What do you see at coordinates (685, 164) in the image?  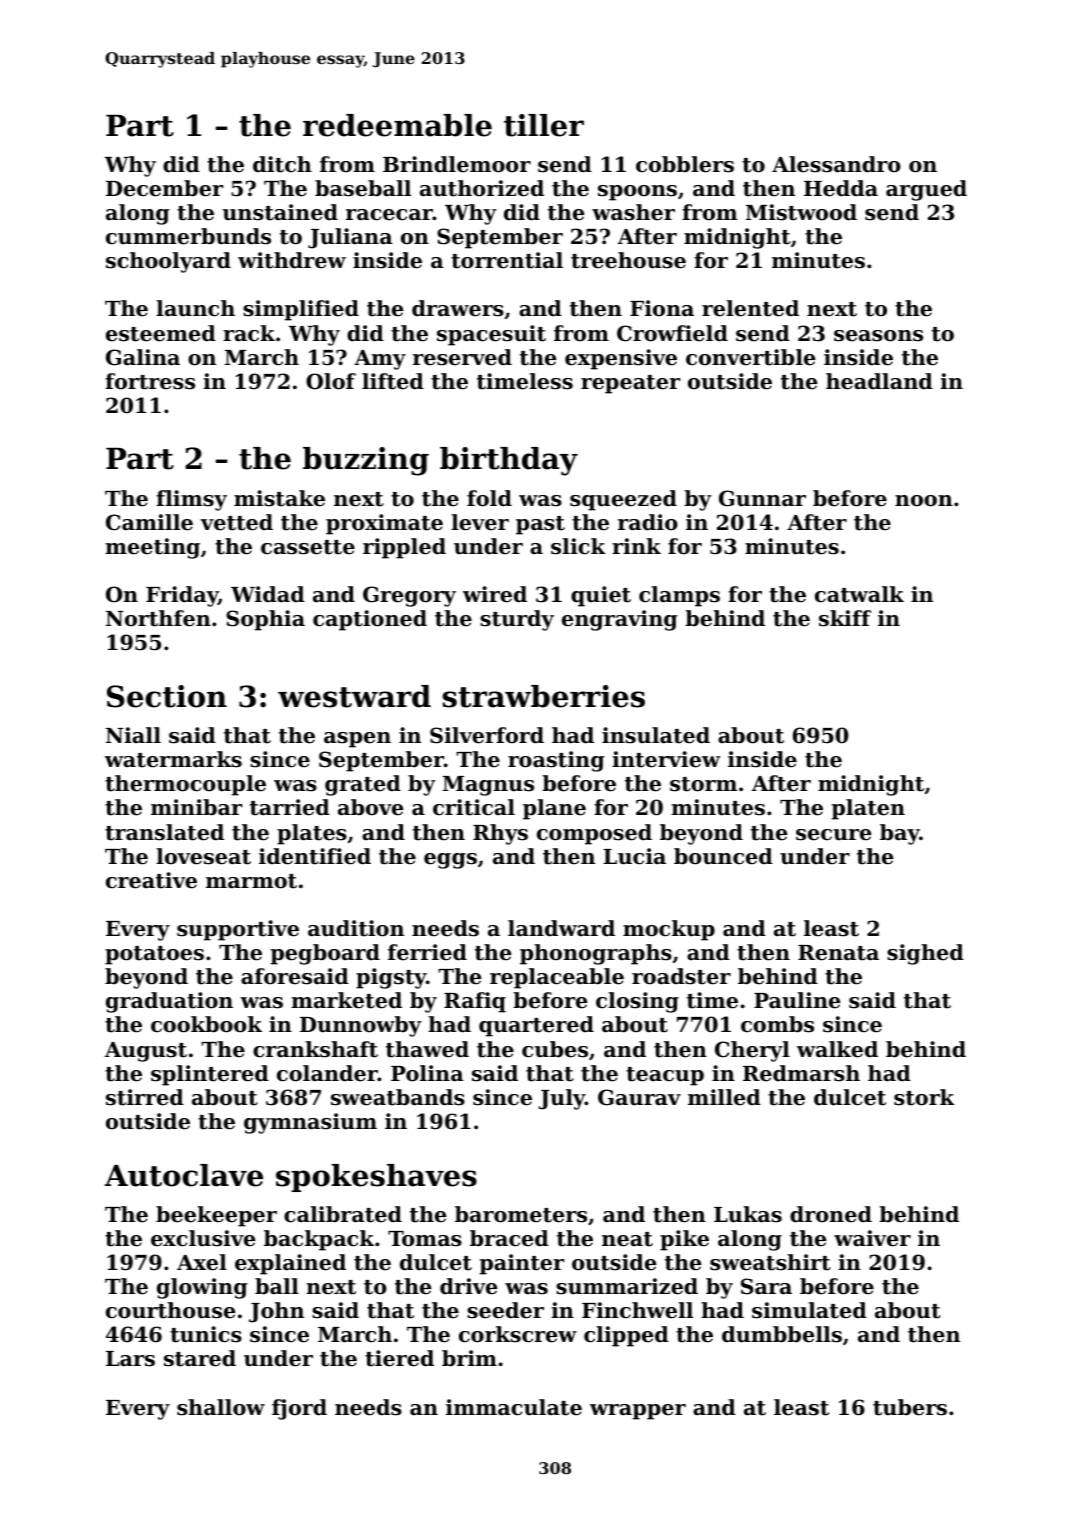 I see `cobblers` at bounding box center [685, 164].
